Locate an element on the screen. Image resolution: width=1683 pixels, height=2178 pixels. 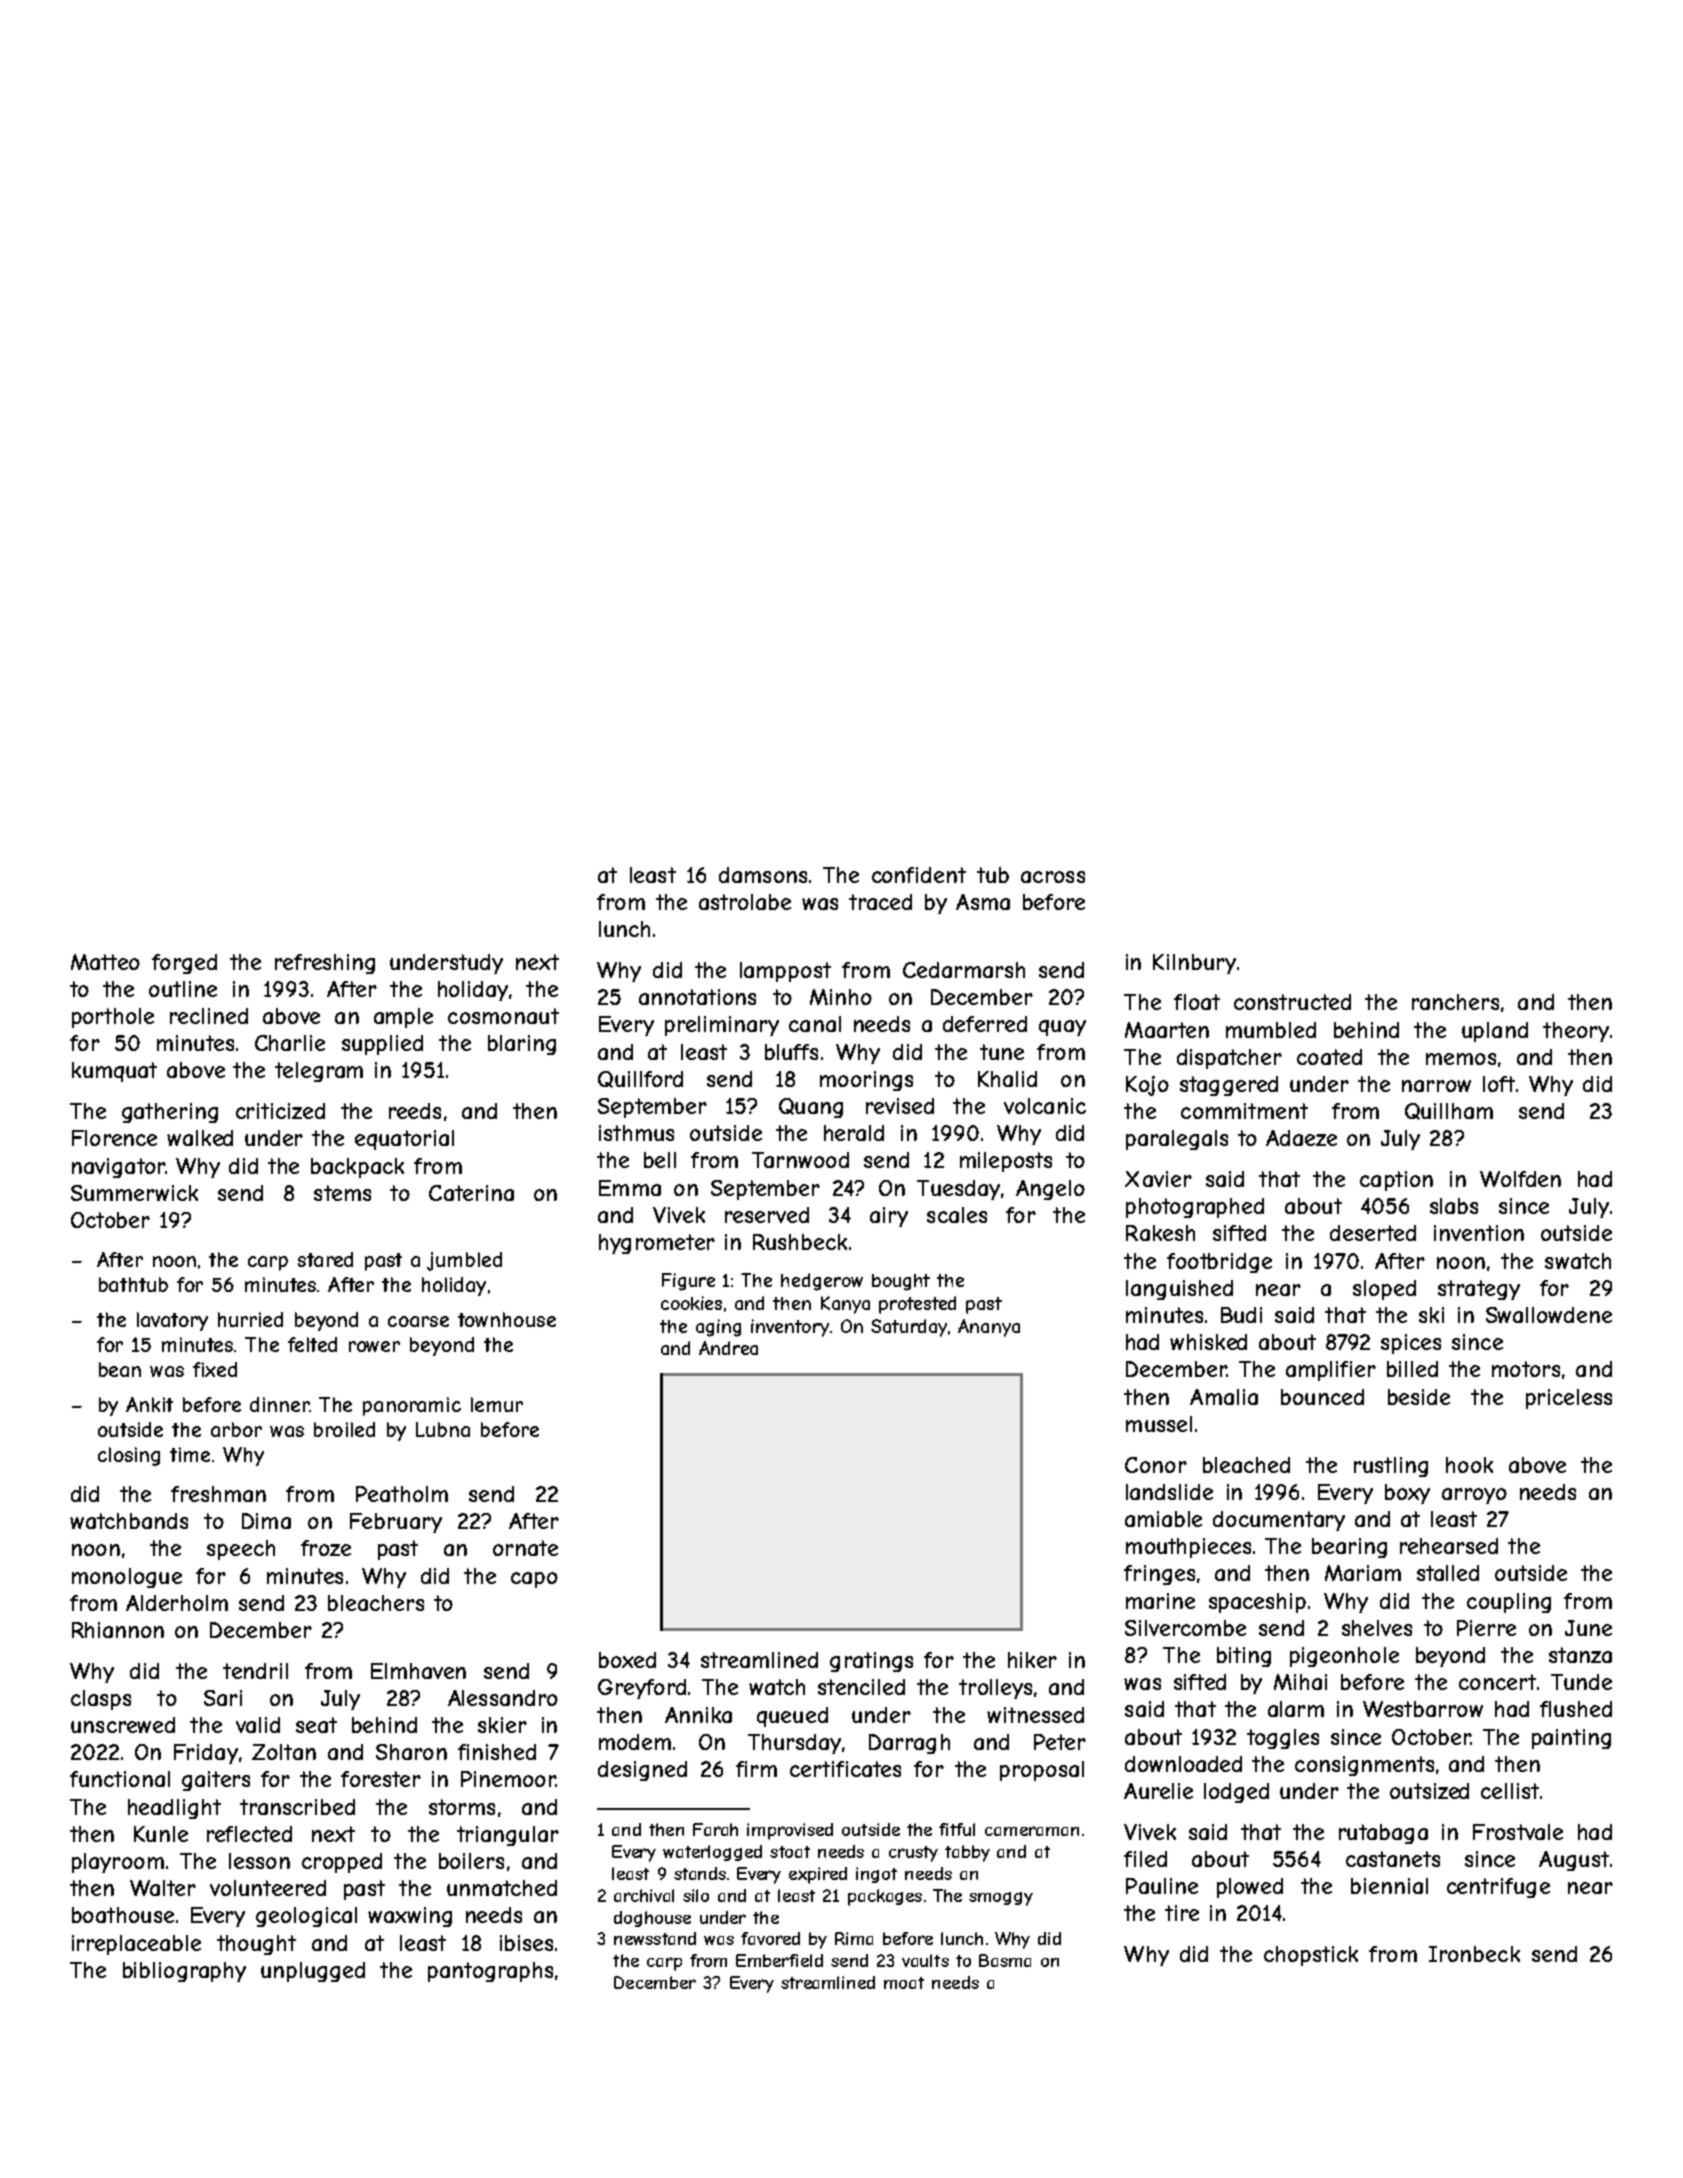
memos is located at coordinates (1461, 1059).
